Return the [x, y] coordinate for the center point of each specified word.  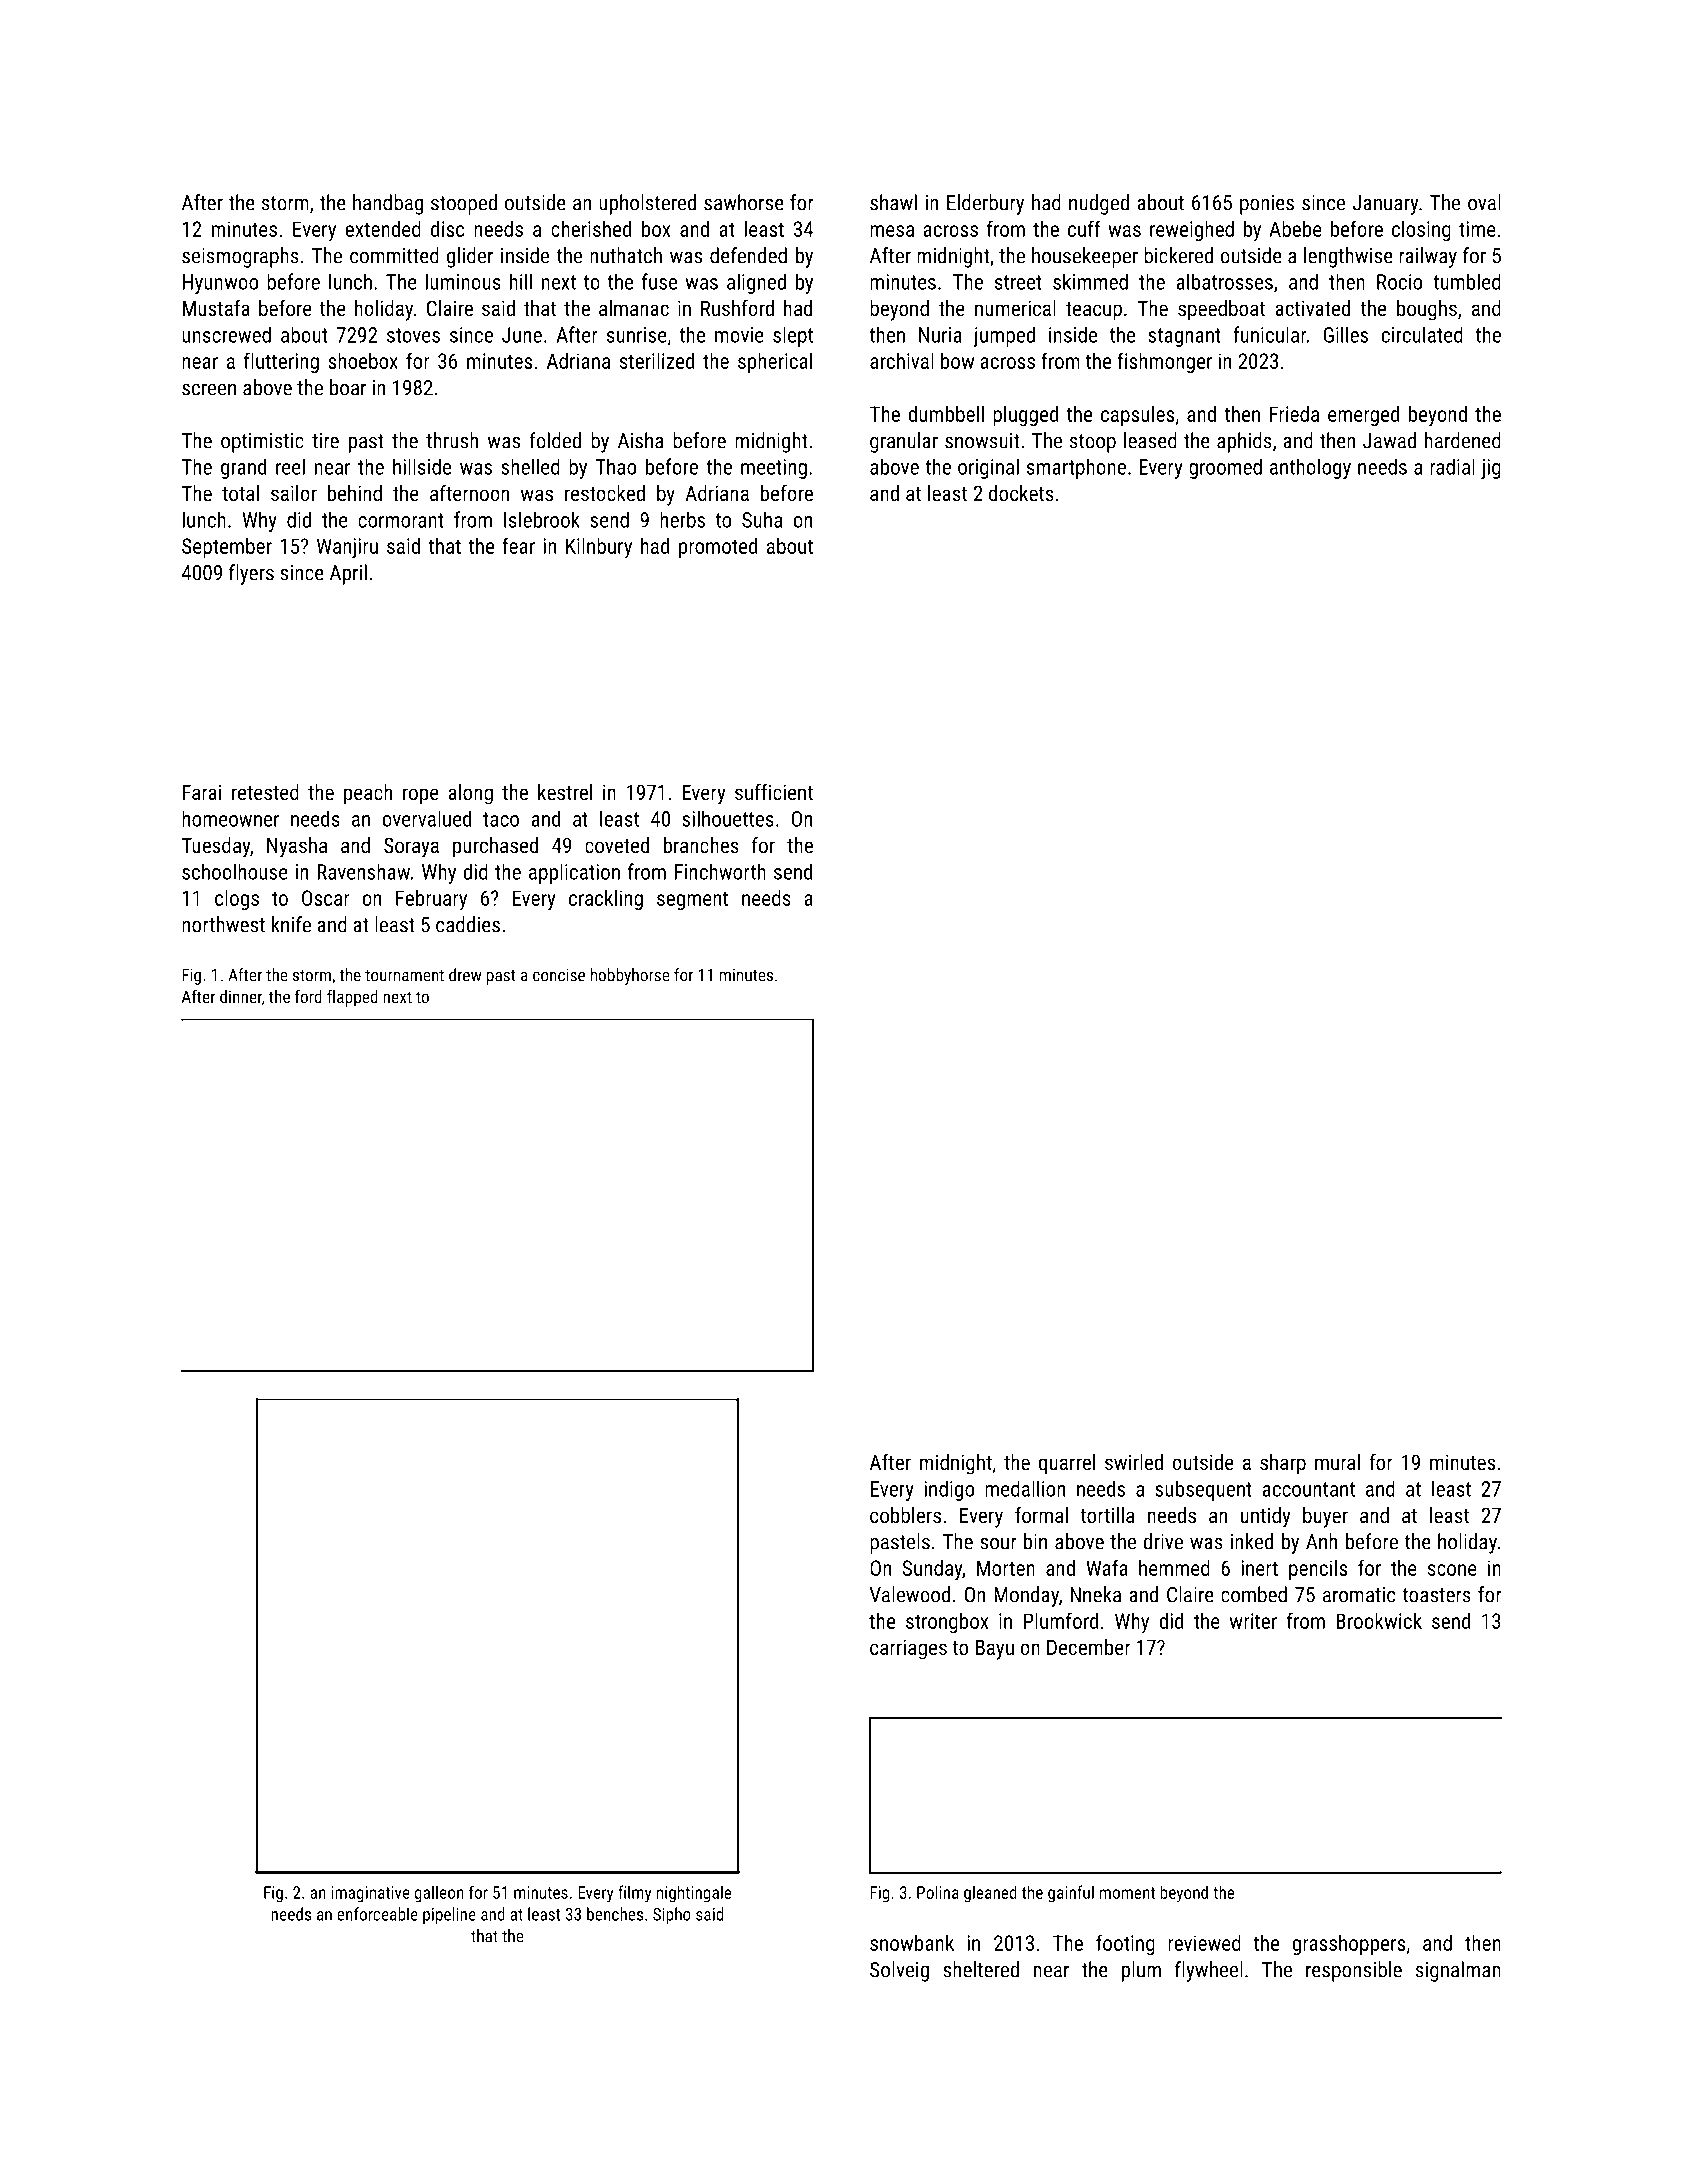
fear [518, 545]
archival [902, 361]
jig [1491, 469]
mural [1337, 1462]
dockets [1021, 493]
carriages [908, 1649]
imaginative [370, 1894]
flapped [352, 998]
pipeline [449, 1915]
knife [291, 924]
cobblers [905, 1515]
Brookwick [1379, 1621]
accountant [1308, 1489]
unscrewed [226, 334]
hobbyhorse [630, 976]
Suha [762, 519]
